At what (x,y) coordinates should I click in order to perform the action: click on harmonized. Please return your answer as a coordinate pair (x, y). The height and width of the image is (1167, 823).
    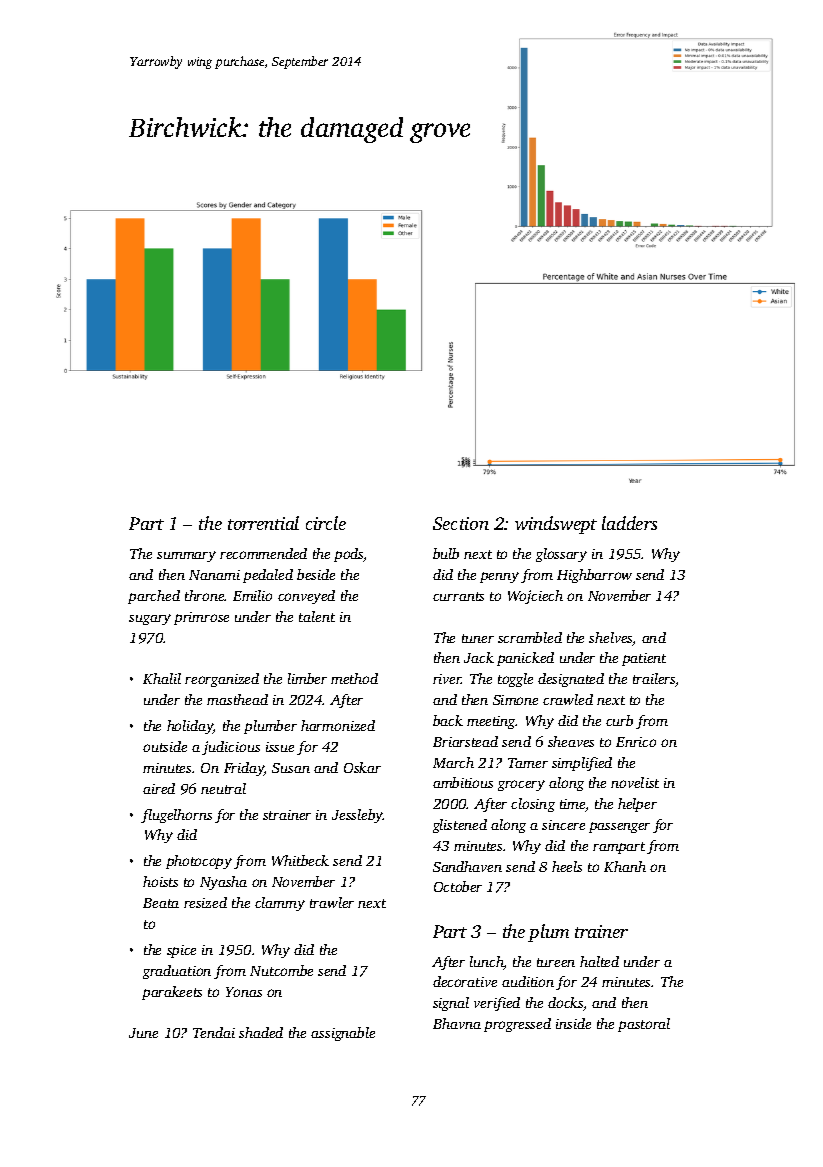
    Looking at the image, I should click on (338, 725).
